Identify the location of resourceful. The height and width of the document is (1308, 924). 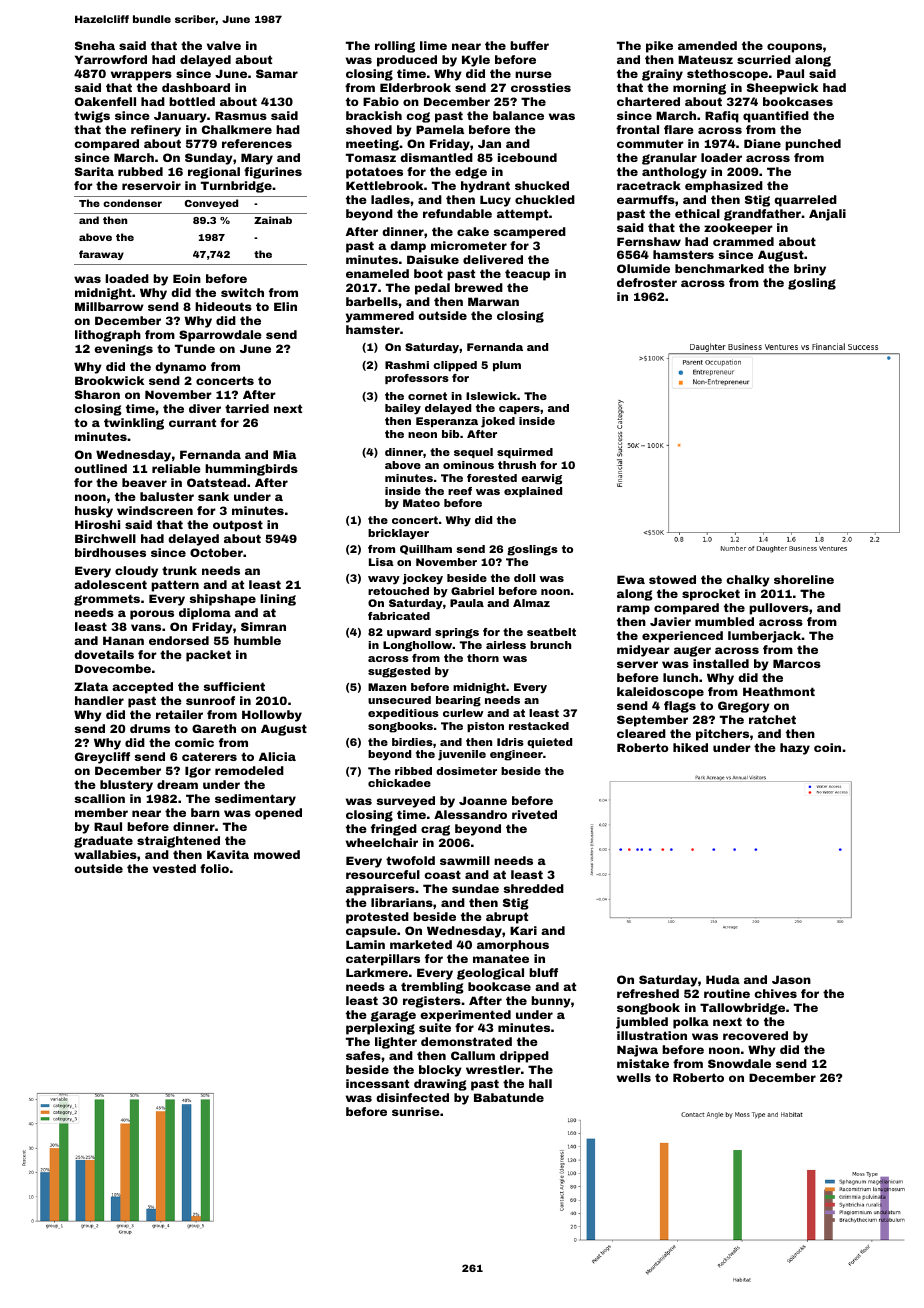
(383, 874).
